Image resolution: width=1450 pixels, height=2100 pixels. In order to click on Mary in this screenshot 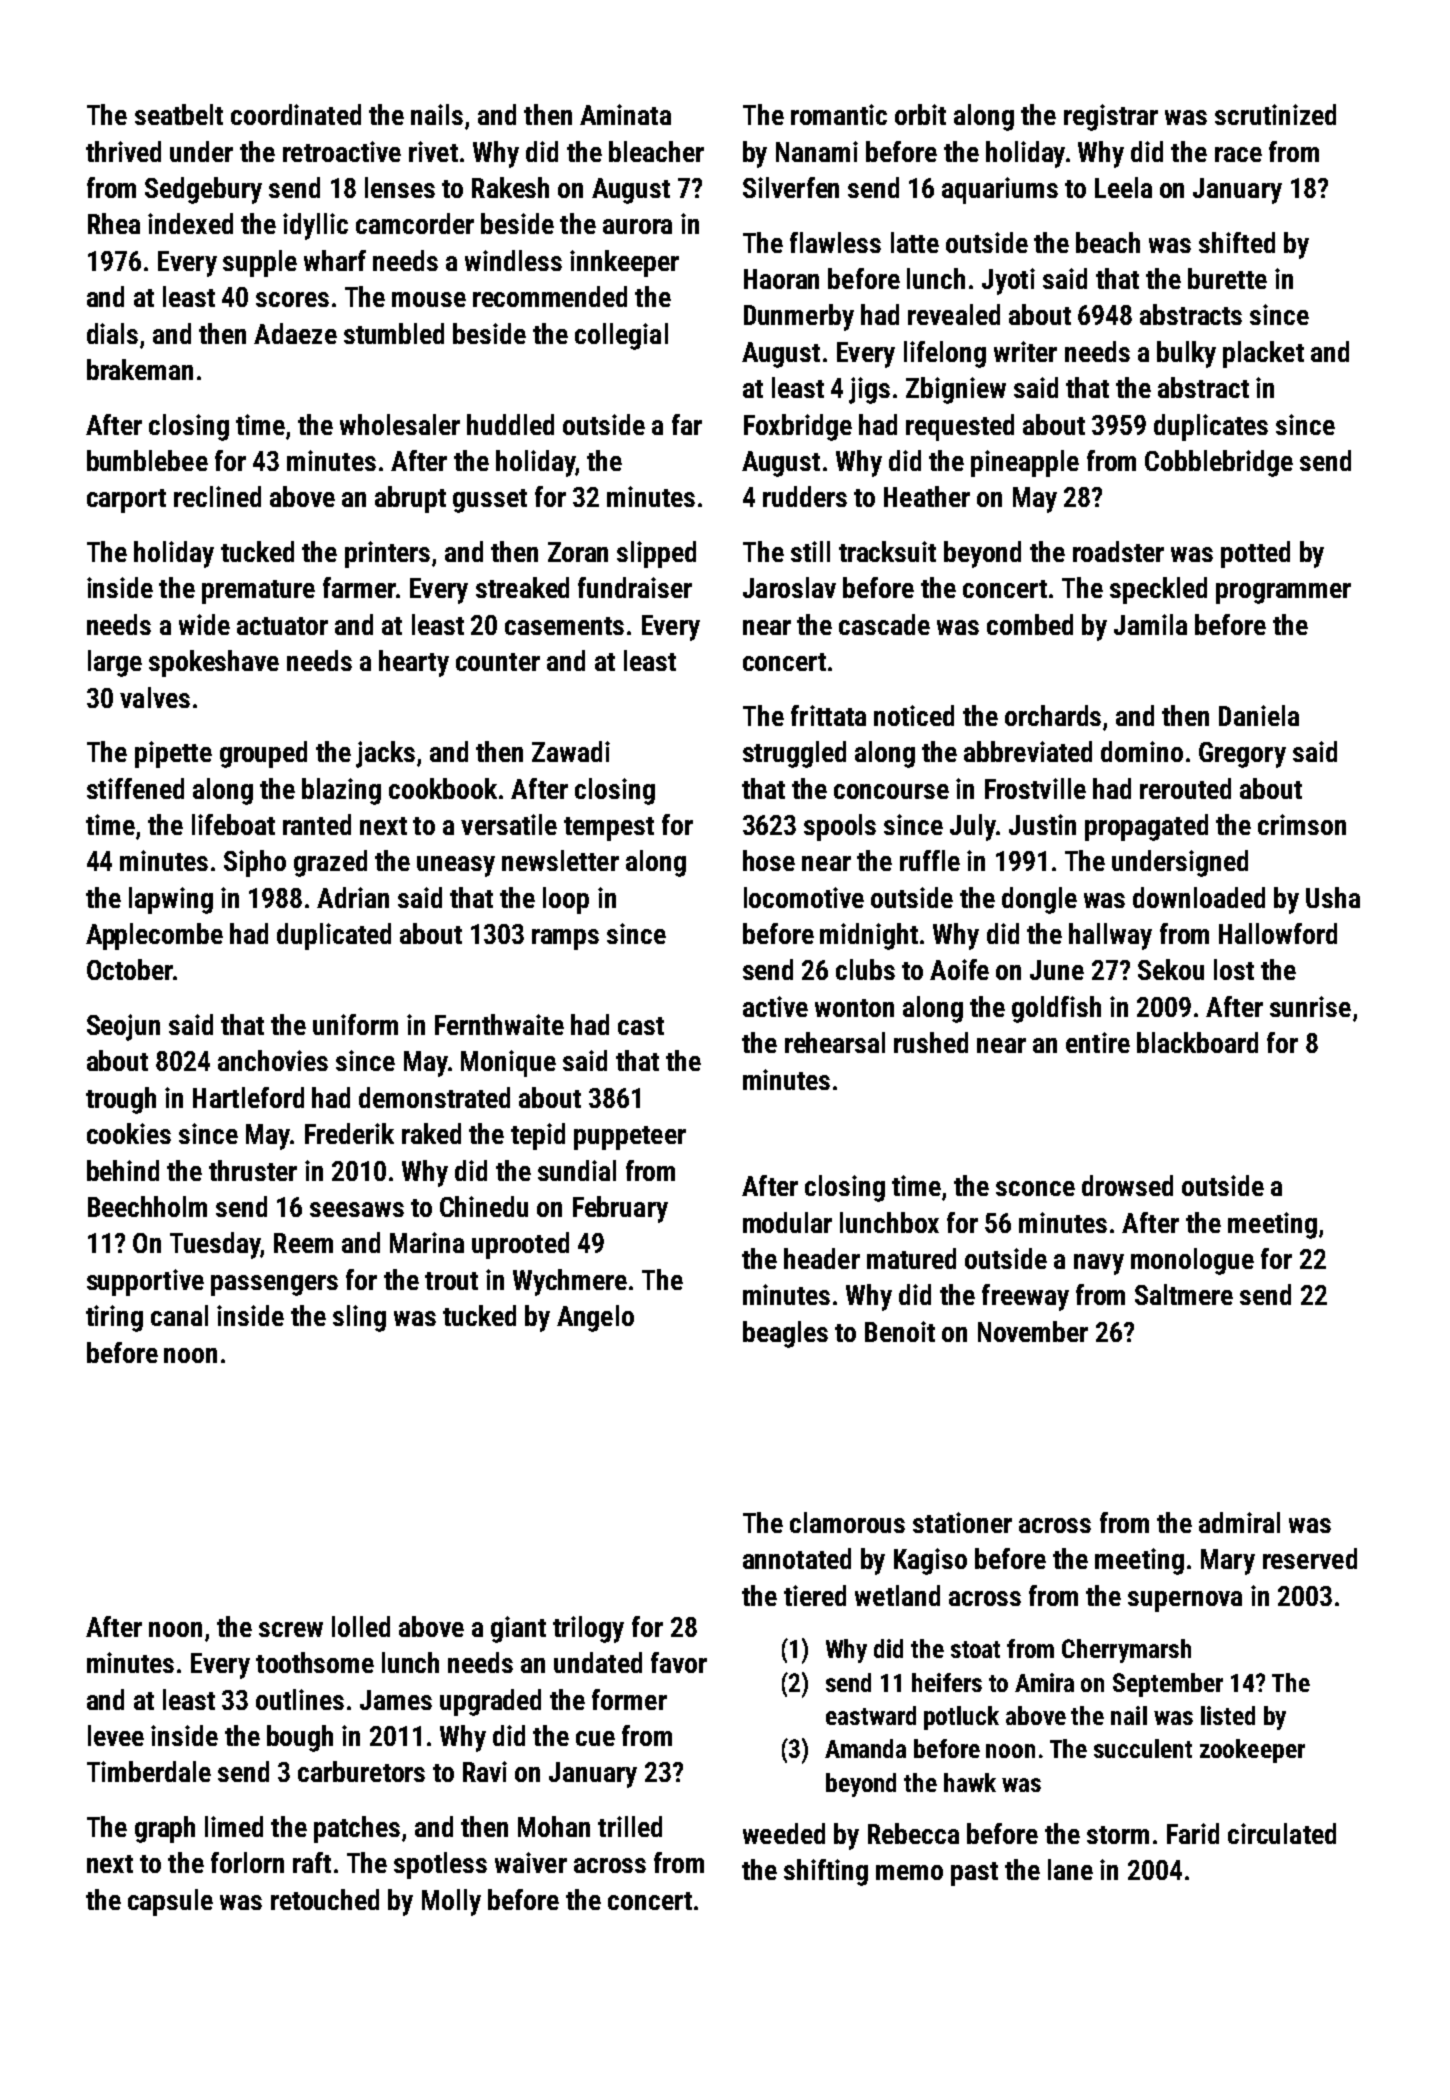, I will do `click(1228, 1562)`.
